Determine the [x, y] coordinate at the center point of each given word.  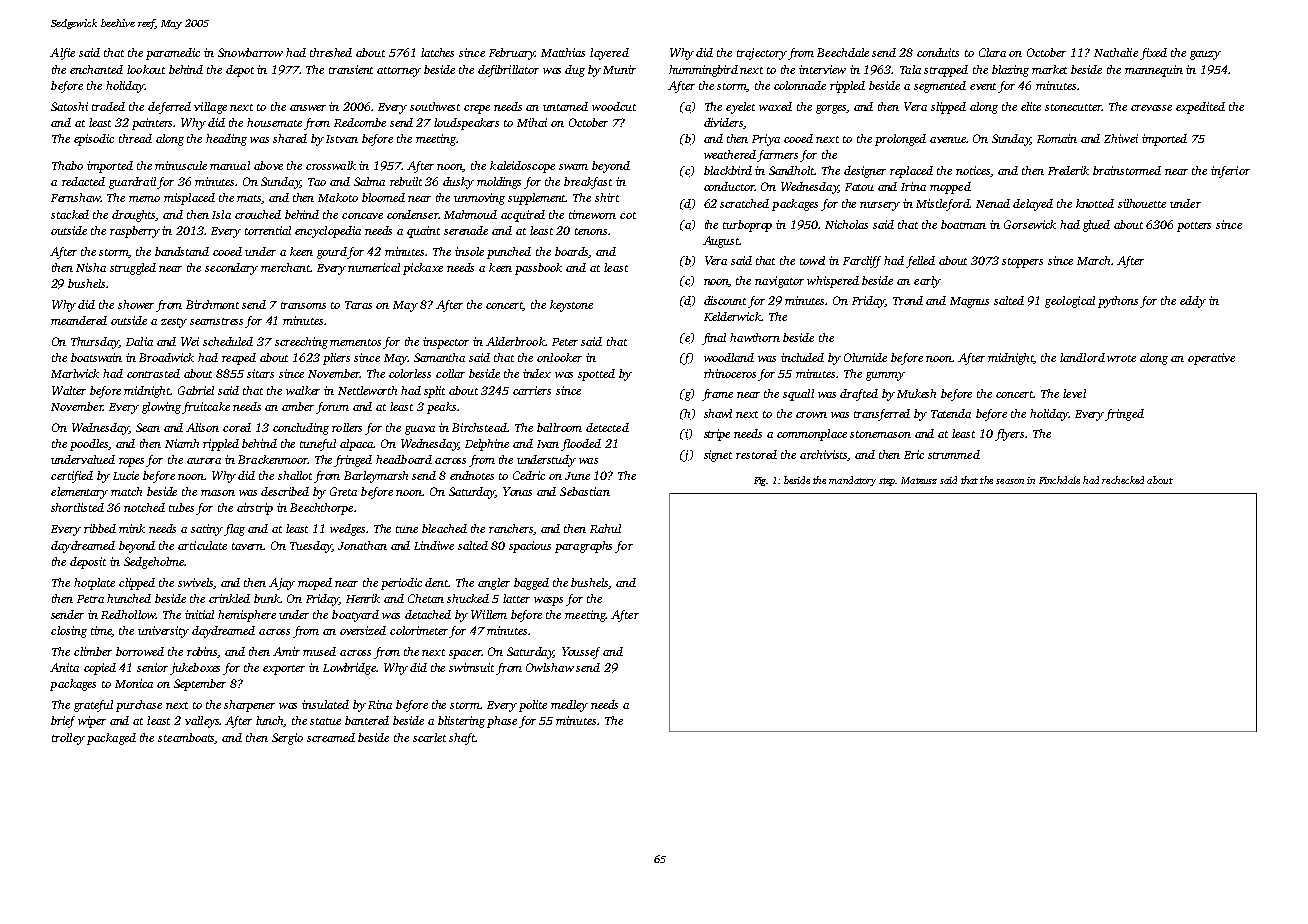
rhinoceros [730, 373]
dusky [458, 183]
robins [202, 652]
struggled [133, 269]
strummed [954, 454]
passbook [538, 269]
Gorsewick [1030, 224]
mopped [950, 188]
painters [153, 124]
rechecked [1123, 480]
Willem [489, 614]
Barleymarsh [376, 477]
